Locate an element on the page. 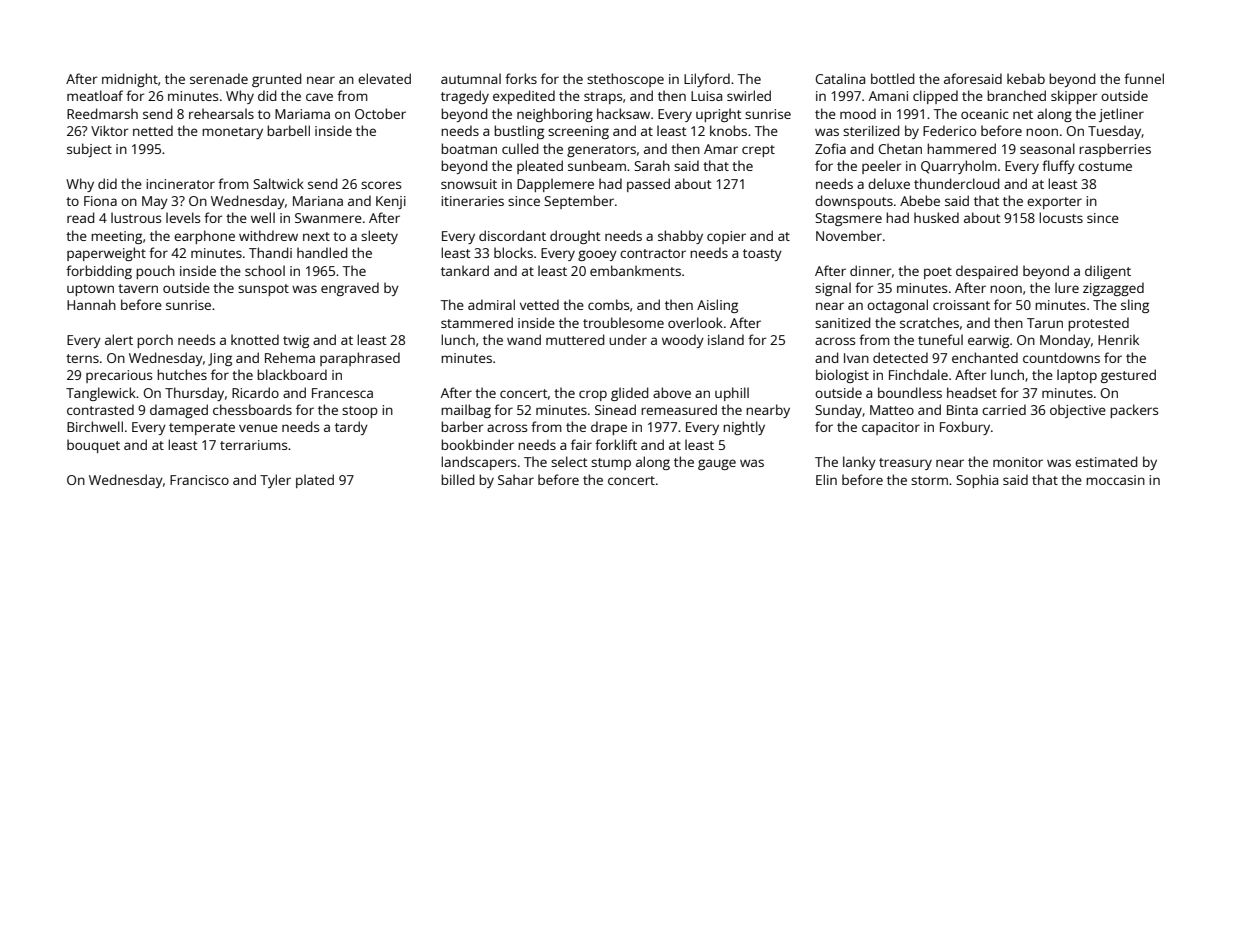  costume is located at coordinates (1105, 166).
